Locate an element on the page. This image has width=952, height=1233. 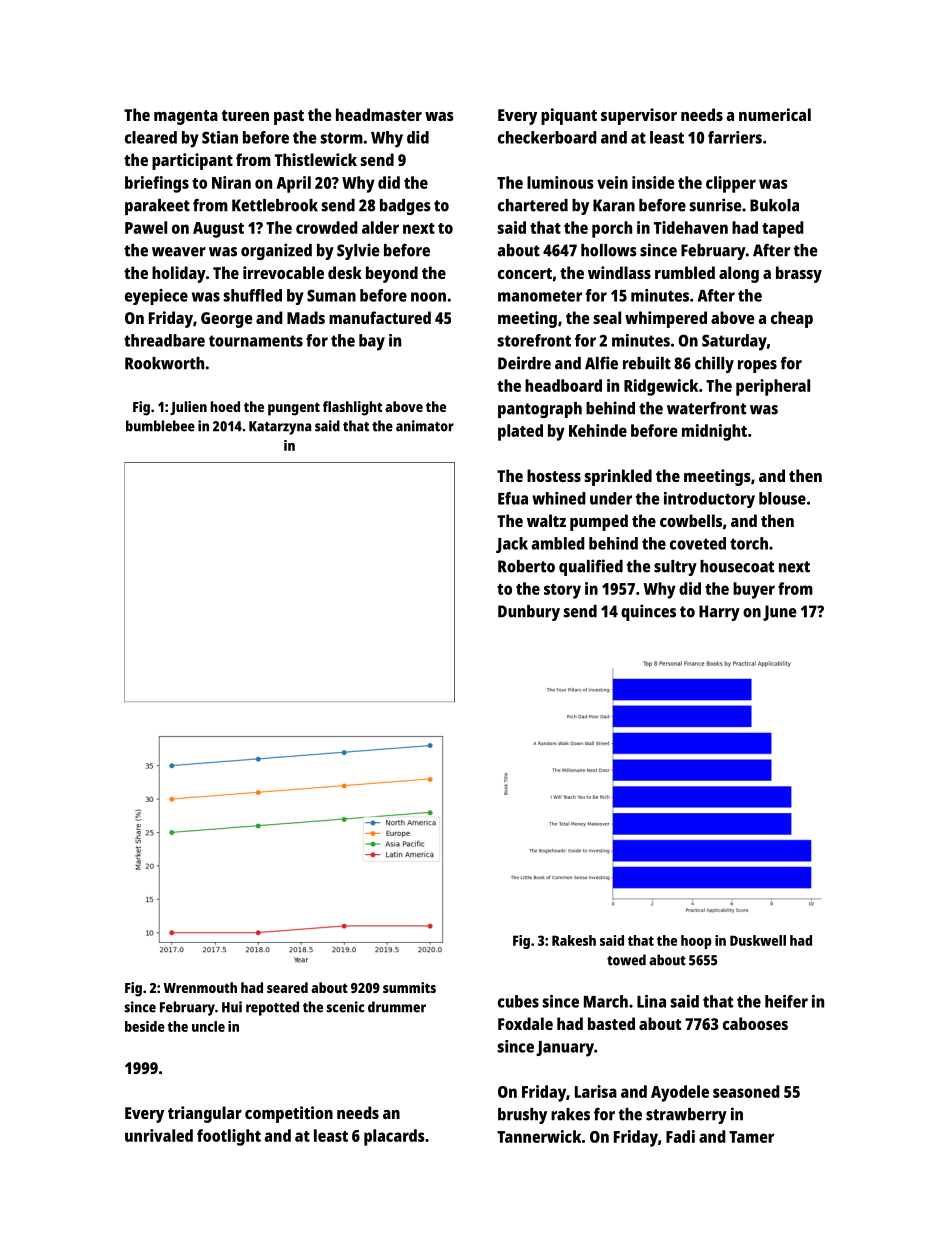
unrivaled is located at coordinates (159, 1135).
